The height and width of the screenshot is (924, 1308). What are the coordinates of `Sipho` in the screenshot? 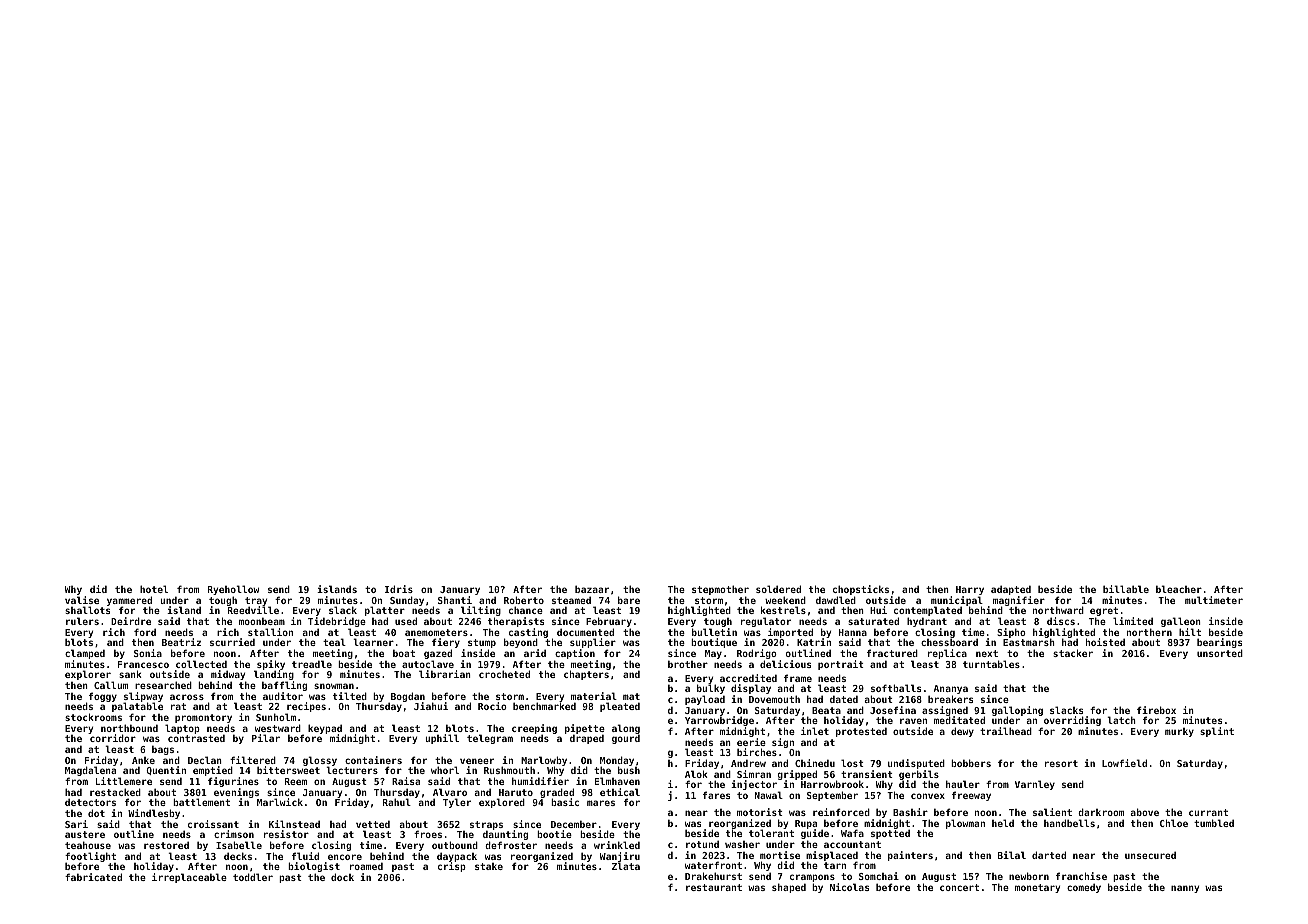 It's located at (1011, 633).
